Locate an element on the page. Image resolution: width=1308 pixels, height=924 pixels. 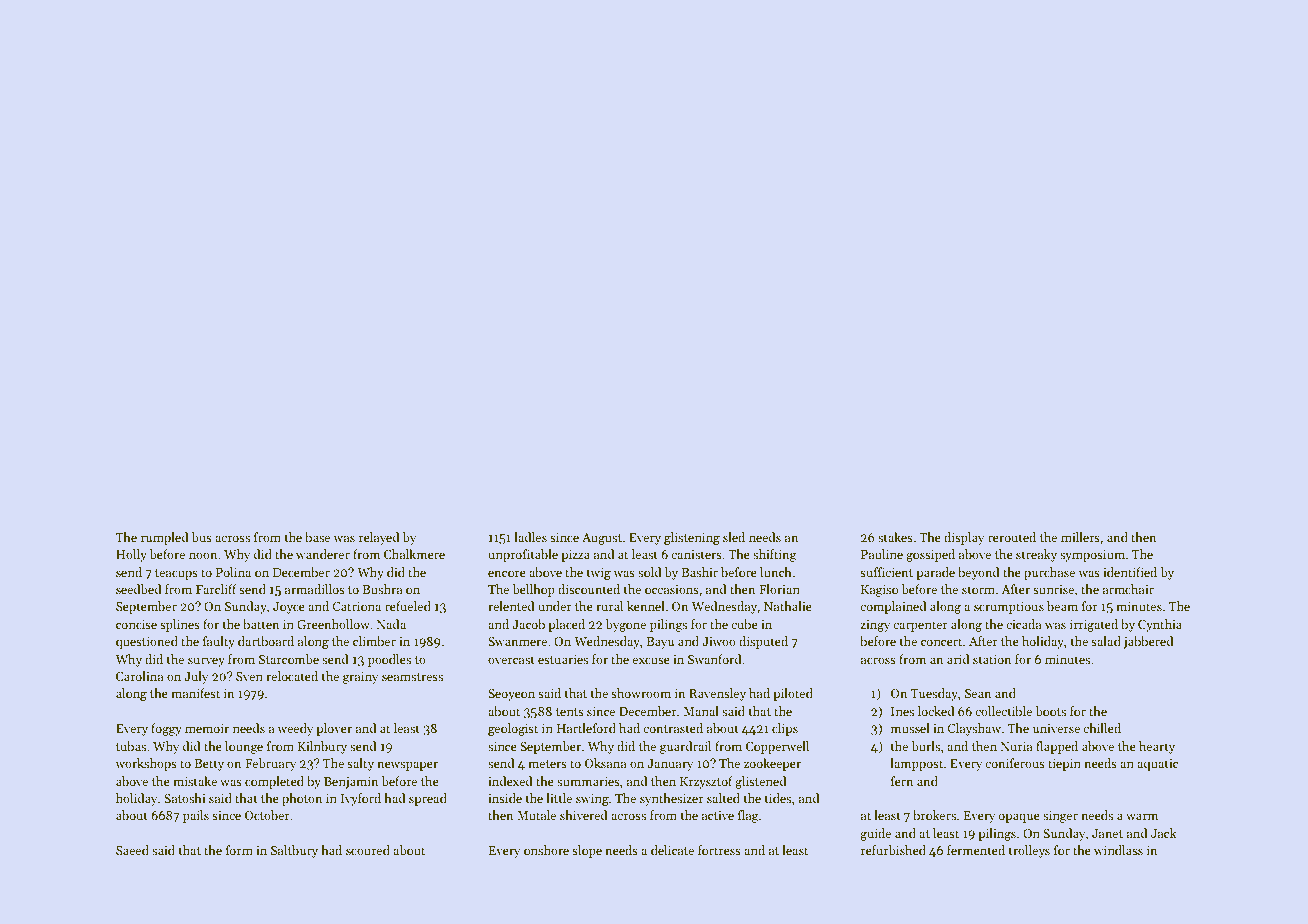
ladles is located at coordinates (530, 537).
